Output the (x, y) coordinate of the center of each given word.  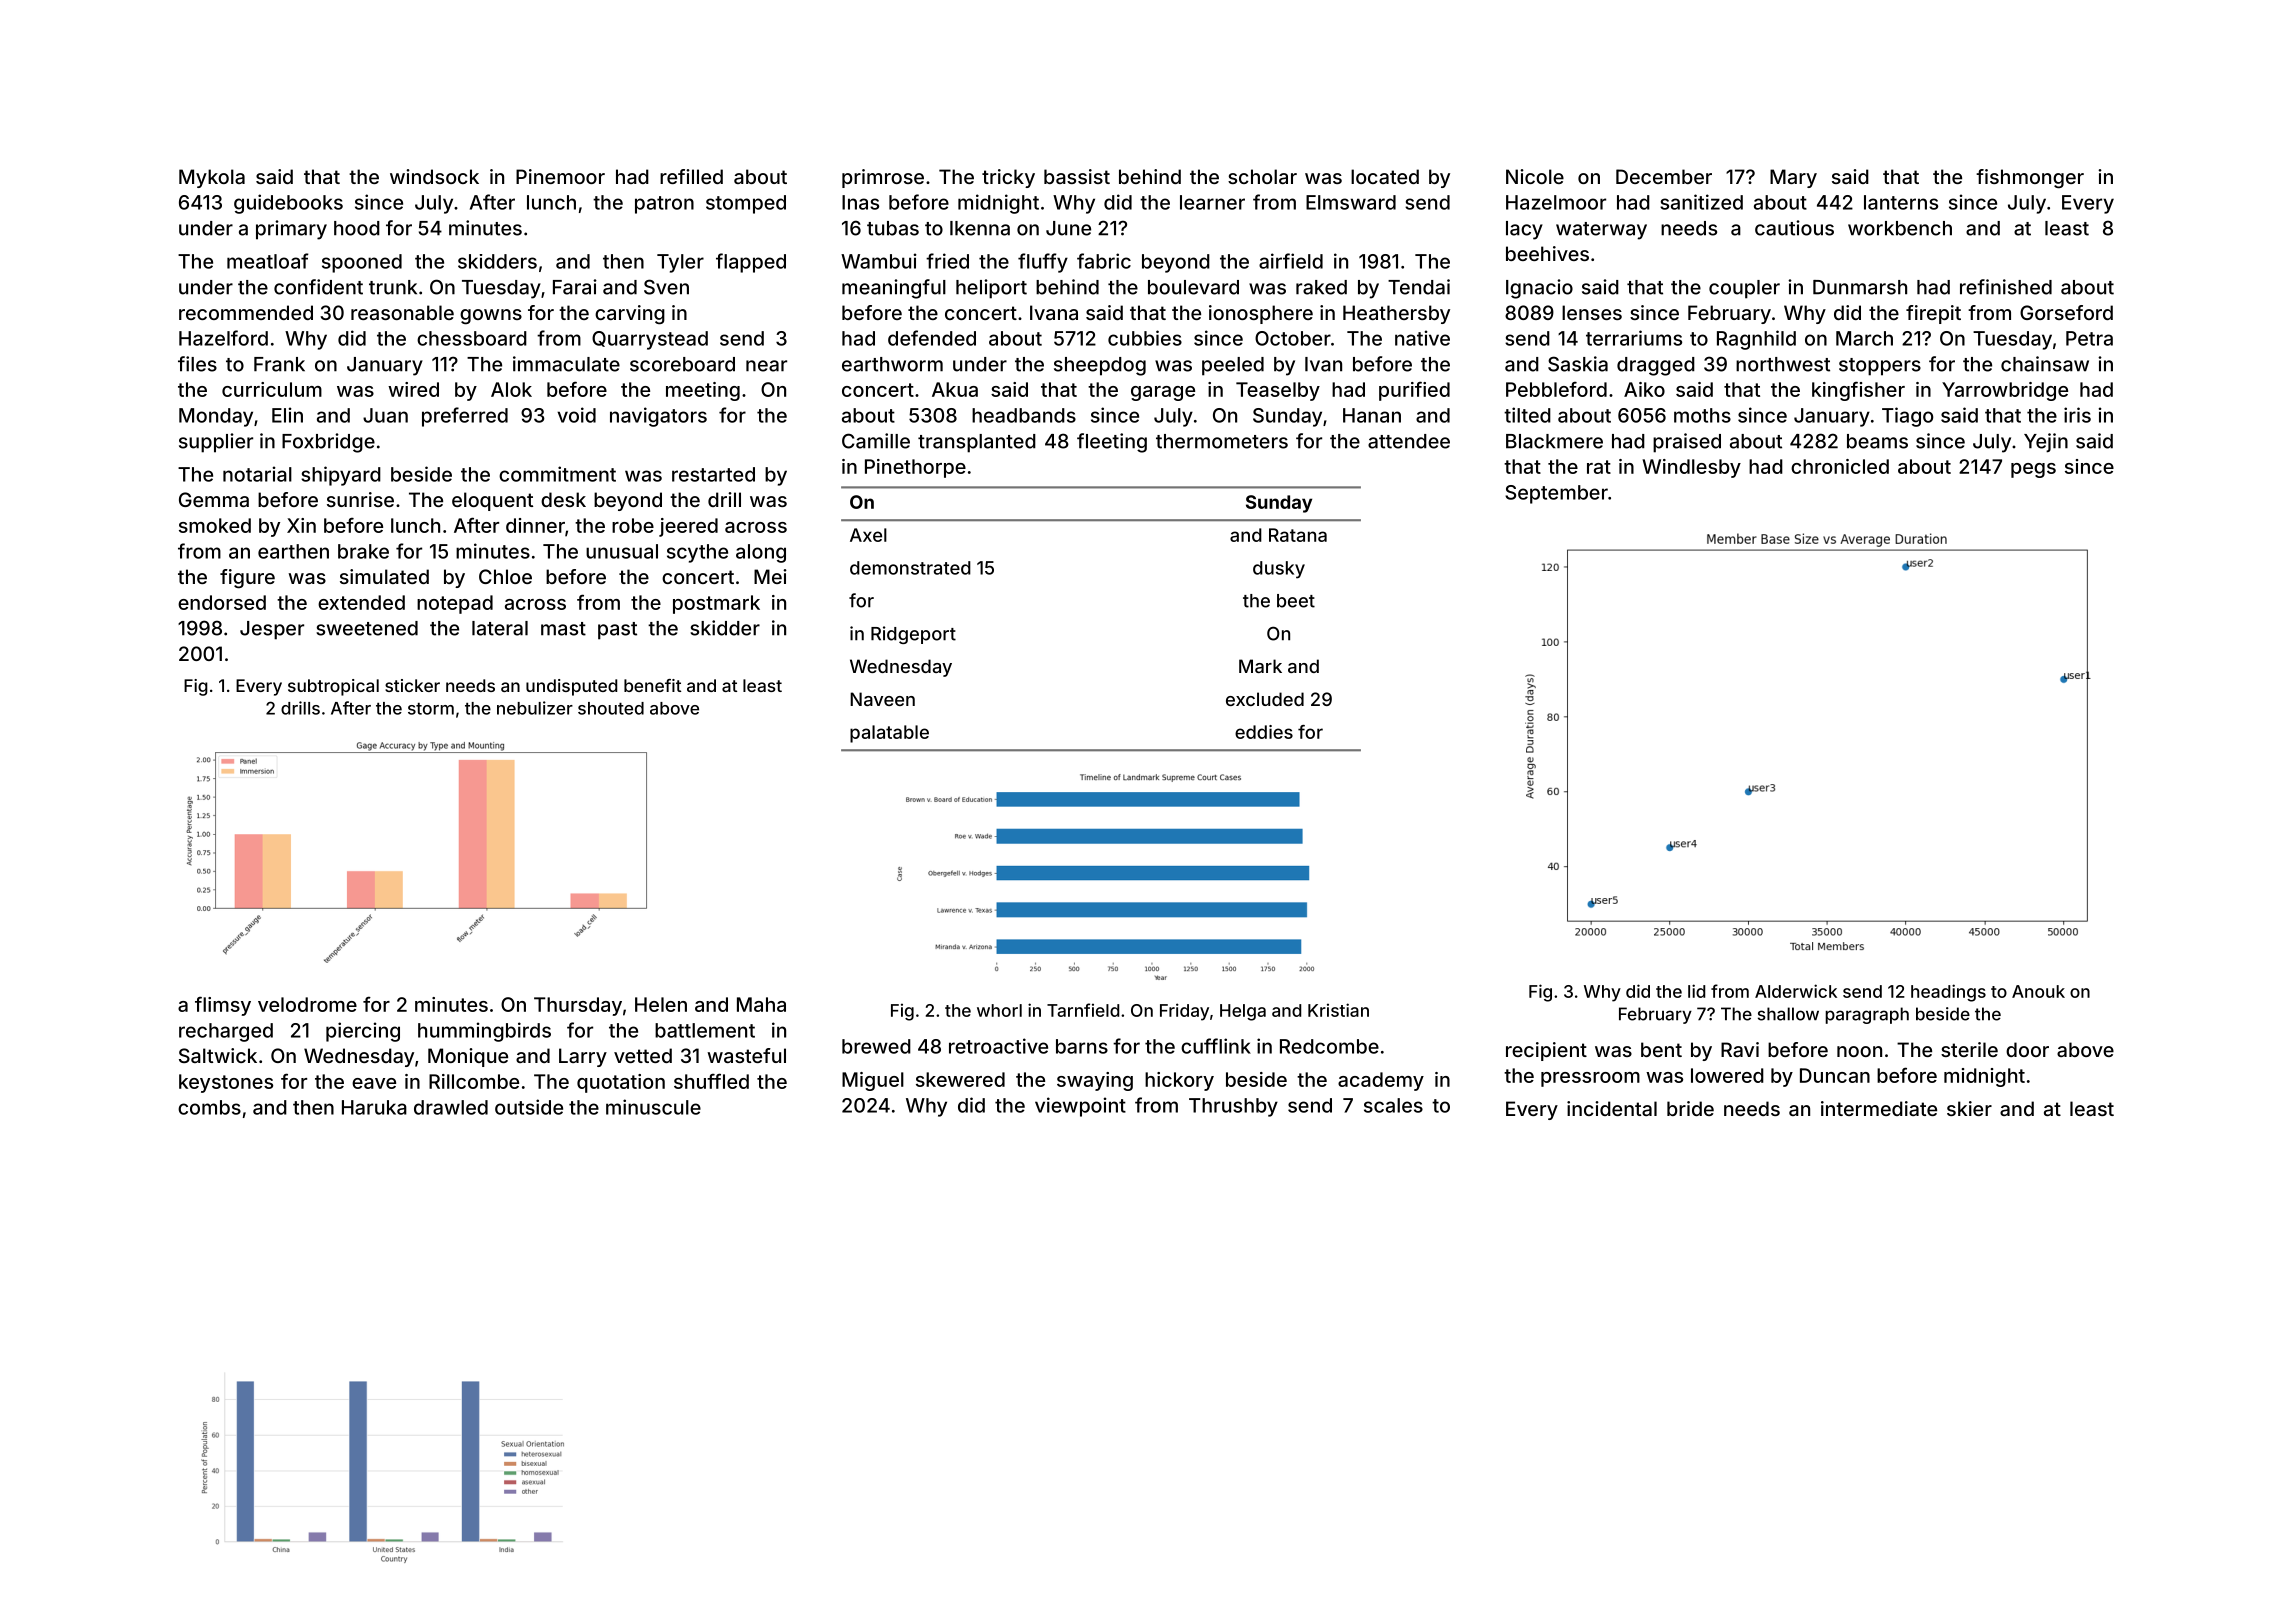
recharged (226, 1032)
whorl (999, 1010)
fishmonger (2030, 179)
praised (1687, 443)
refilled (691, 176)
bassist (1077, 176)
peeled (1233, 366)
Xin (301, 525)
